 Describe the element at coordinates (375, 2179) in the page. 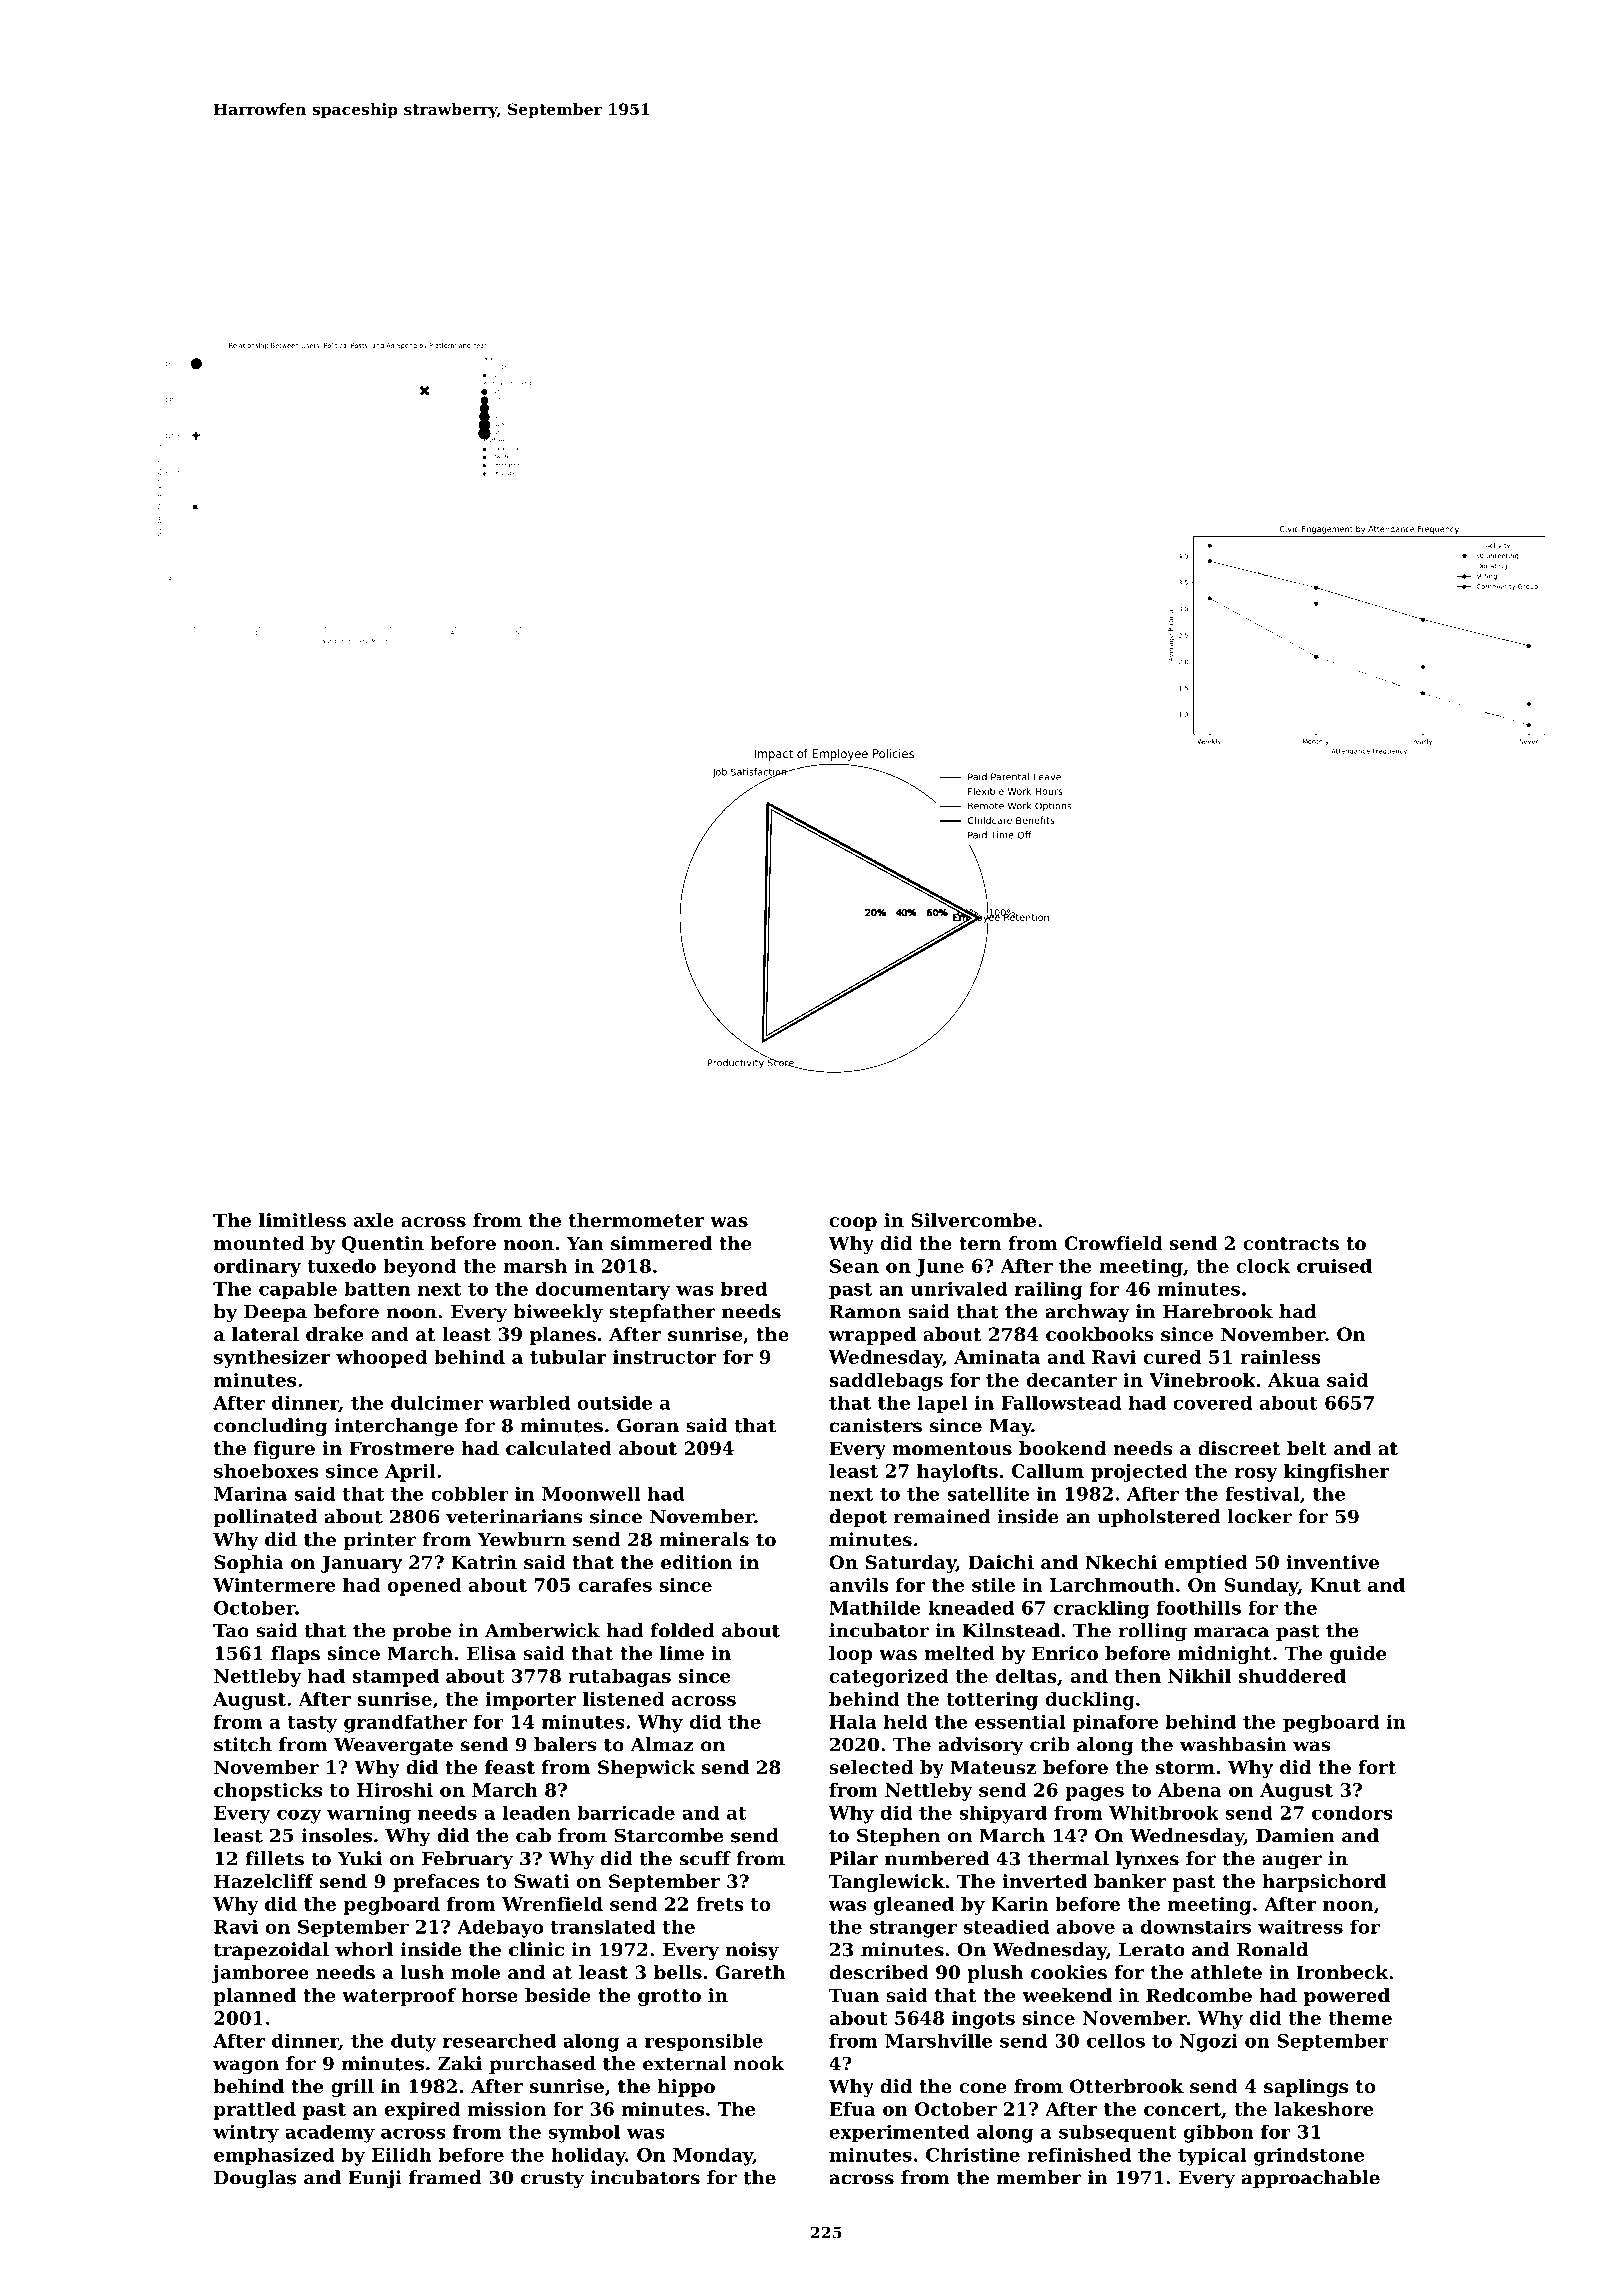

I see `Eunji` at that location.
